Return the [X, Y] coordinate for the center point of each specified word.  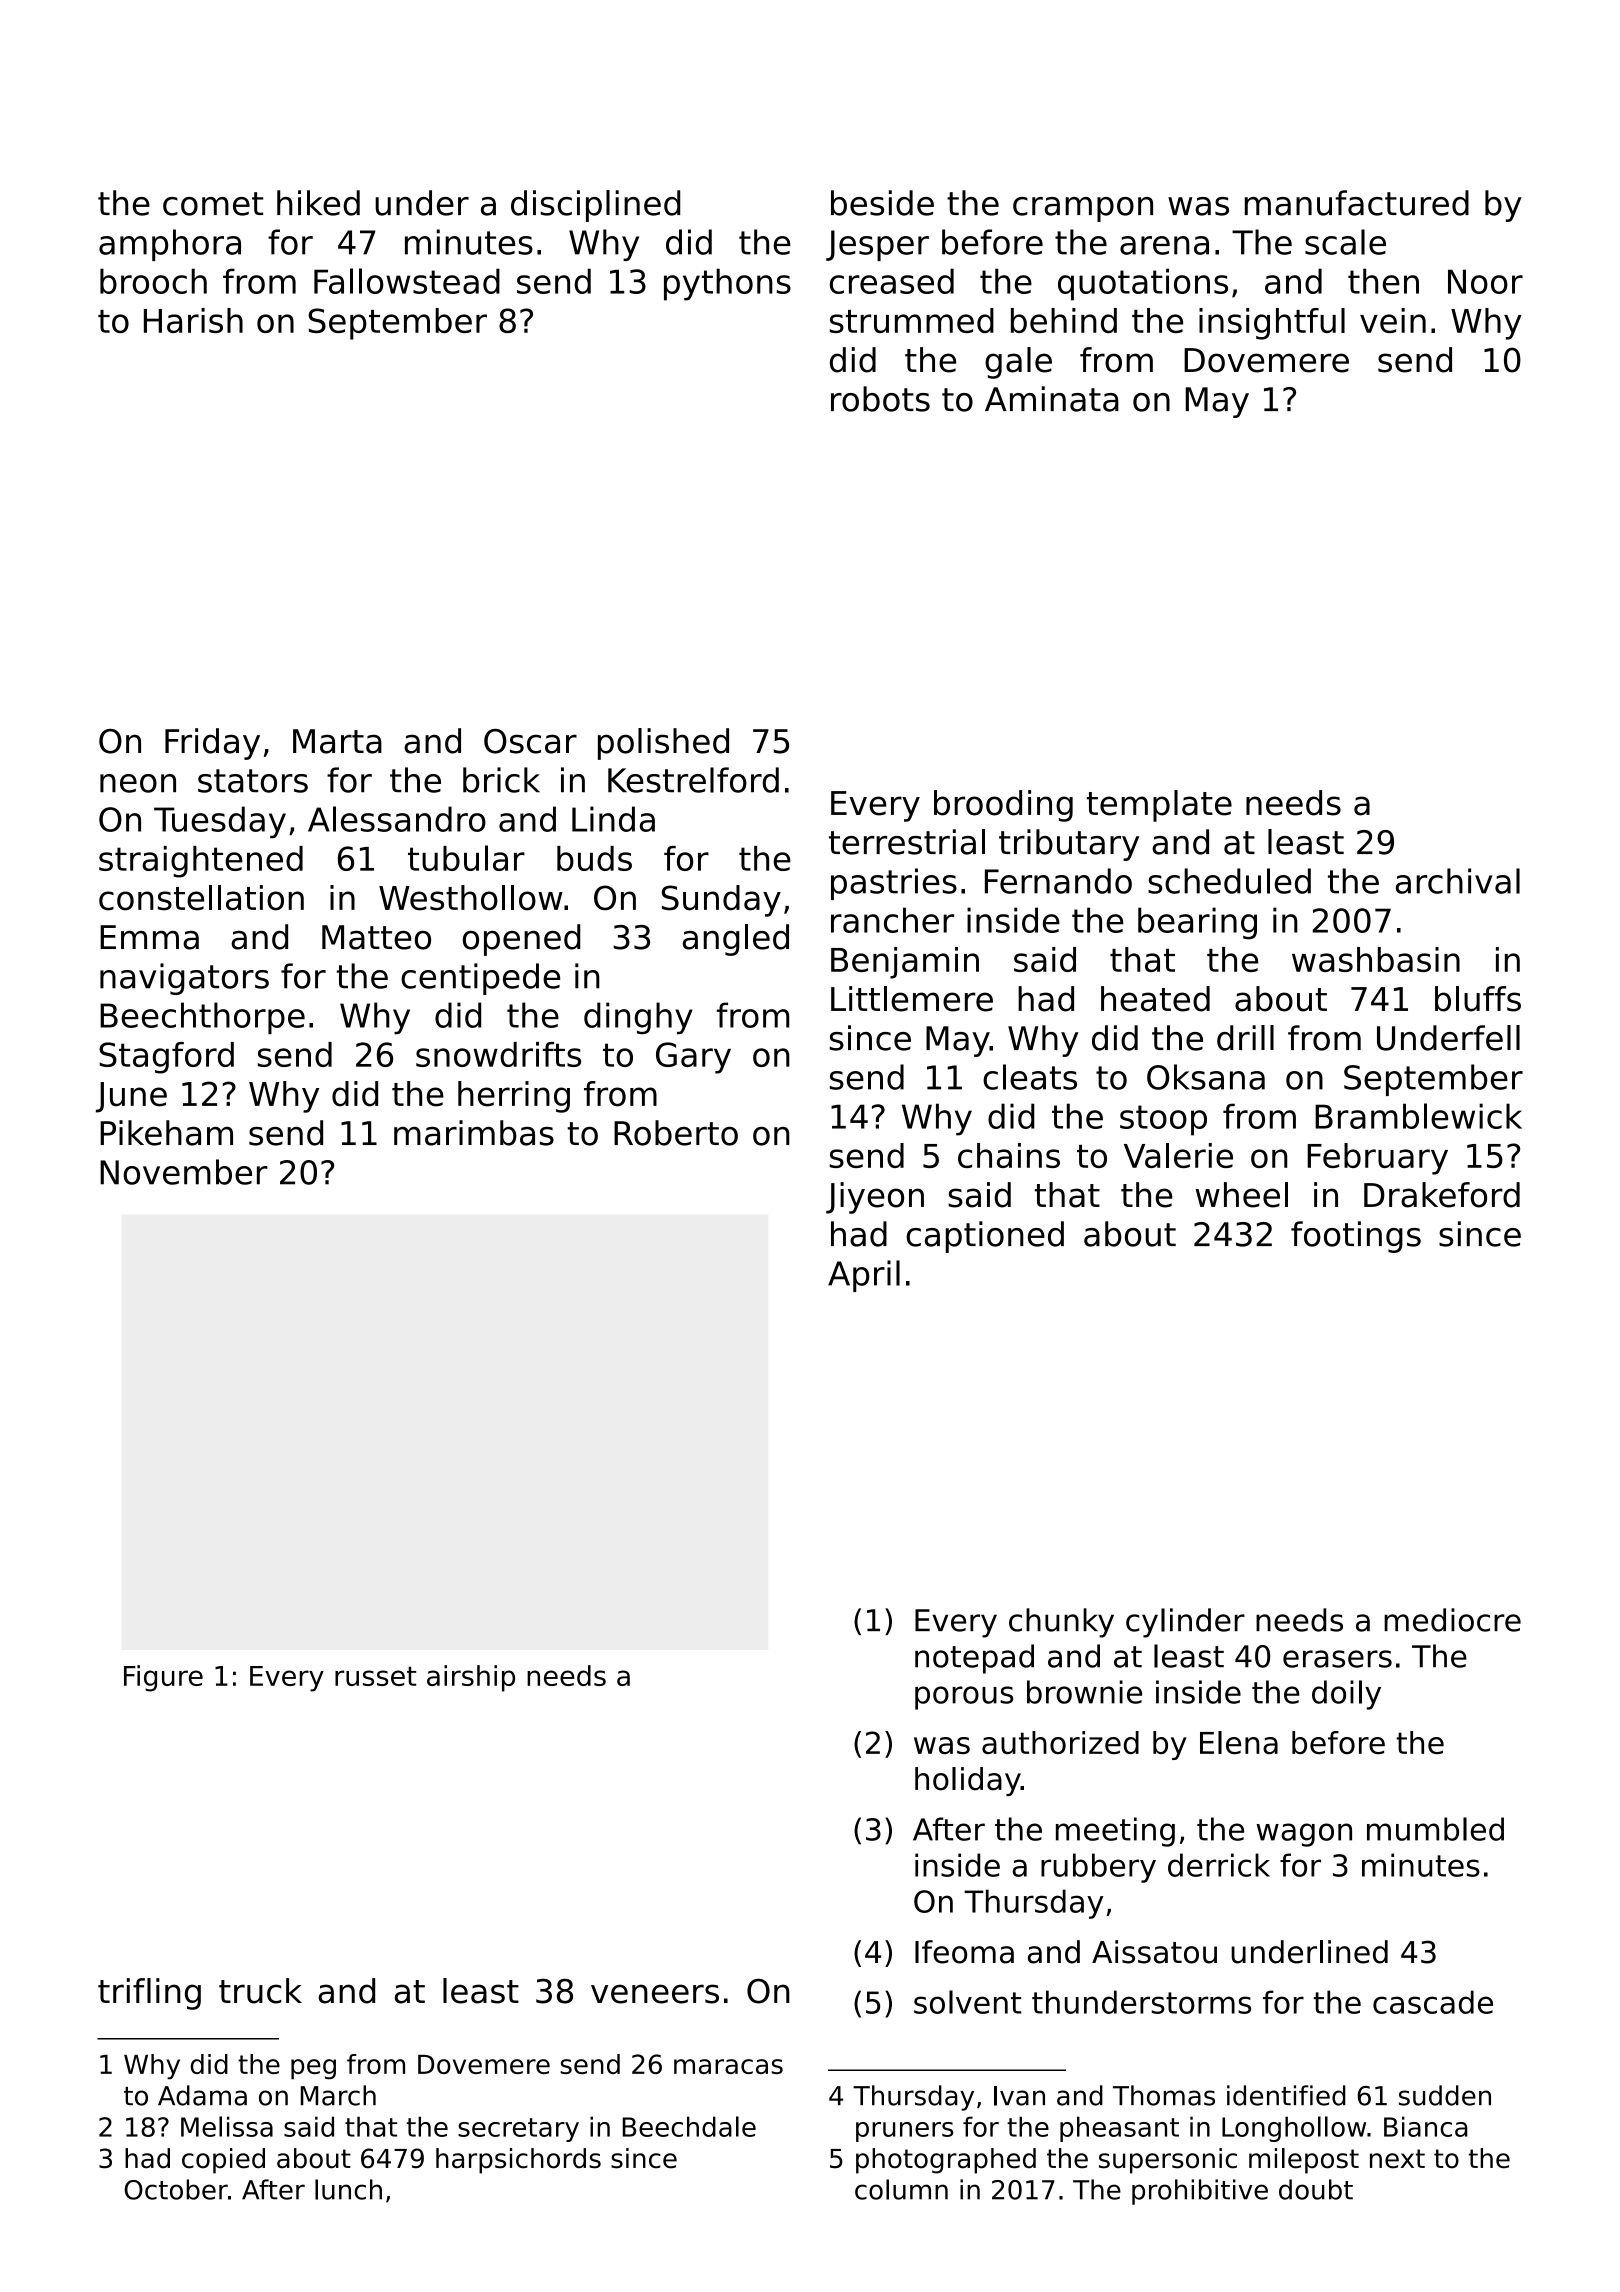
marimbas [474, 1133]
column [901, 2189]
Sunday [721, 901]
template [1159, 806]
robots [880, 399]
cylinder [1185, 1623]
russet [375, 1676]
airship [471, 1678]
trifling [149, 1994]
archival [1458, 881]
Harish [193, 320]
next [1397, 2159]
